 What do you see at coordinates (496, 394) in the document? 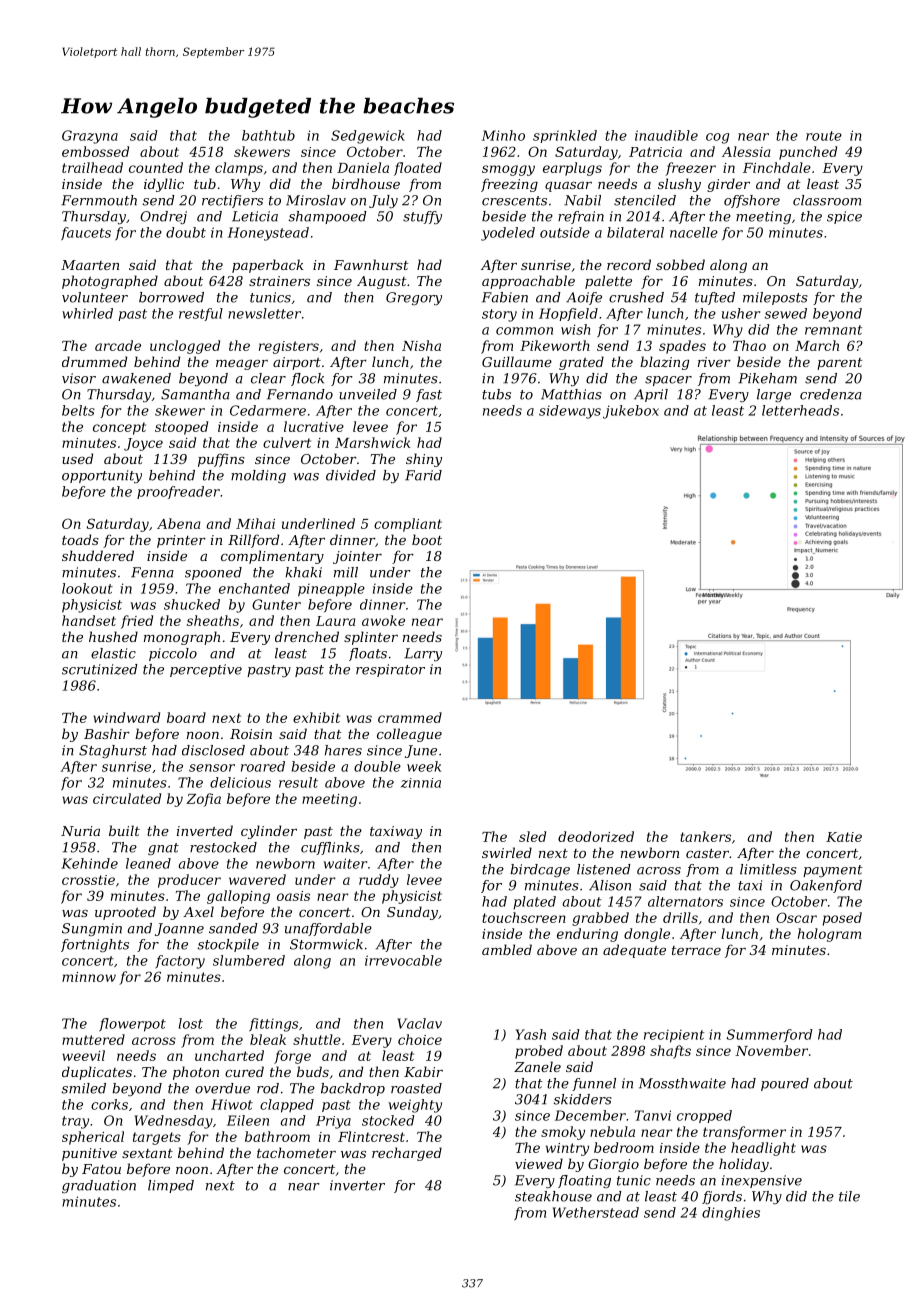
I see `tubs` at bounding box center [496, 394].
